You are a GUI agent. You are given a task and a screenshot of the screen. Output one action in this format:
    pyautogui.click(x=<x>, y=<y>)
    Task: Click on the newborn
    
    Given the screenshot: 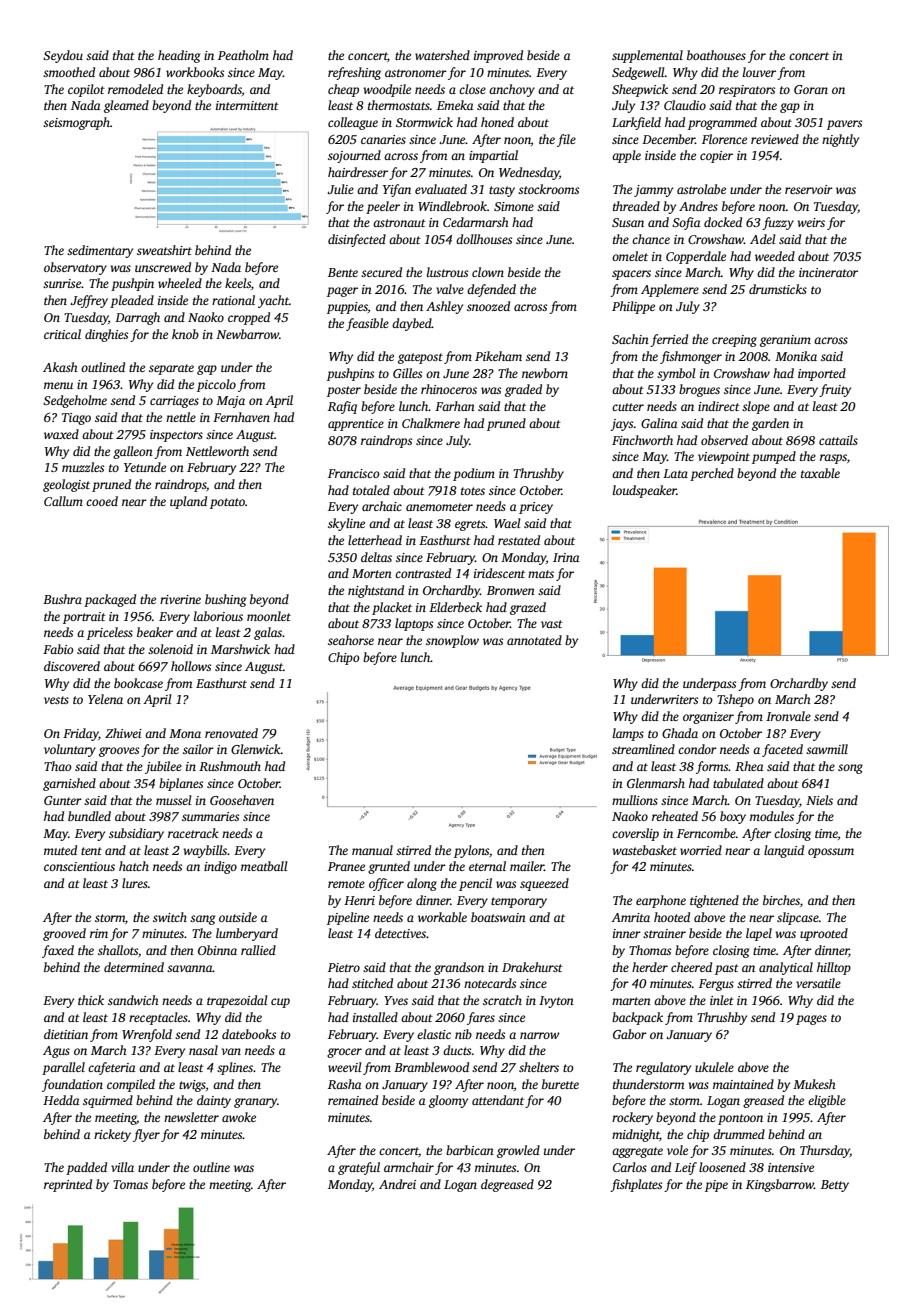 What is the action you would take?
    pyautogui.click(x=545, y=373)
